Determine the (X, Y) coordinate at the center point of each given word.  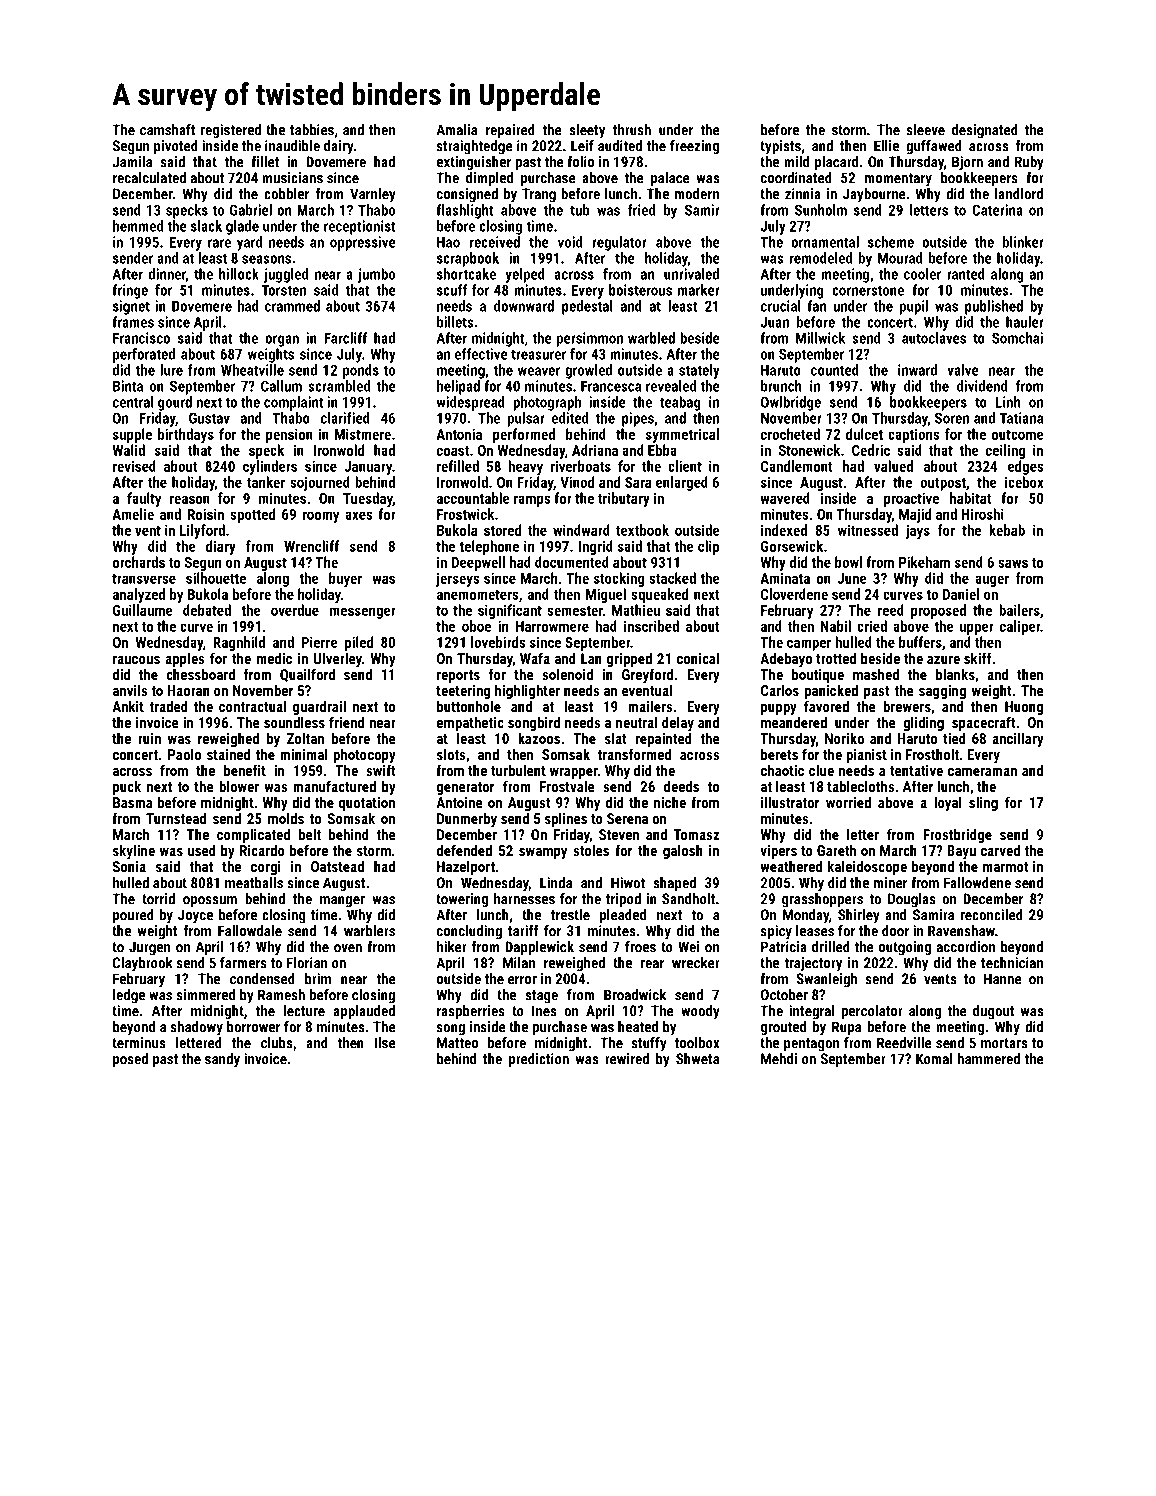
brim (318, 979)
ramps (532, 501)
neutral (636, 722)
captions (914, 435)
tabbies (312, 130)
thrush (632, 130)
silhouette (216, 578)
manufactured (334, 786)
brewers (907, 706)
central (133, 402)
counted (835, 370)
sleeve (926, 130)
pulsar (526, 419)
